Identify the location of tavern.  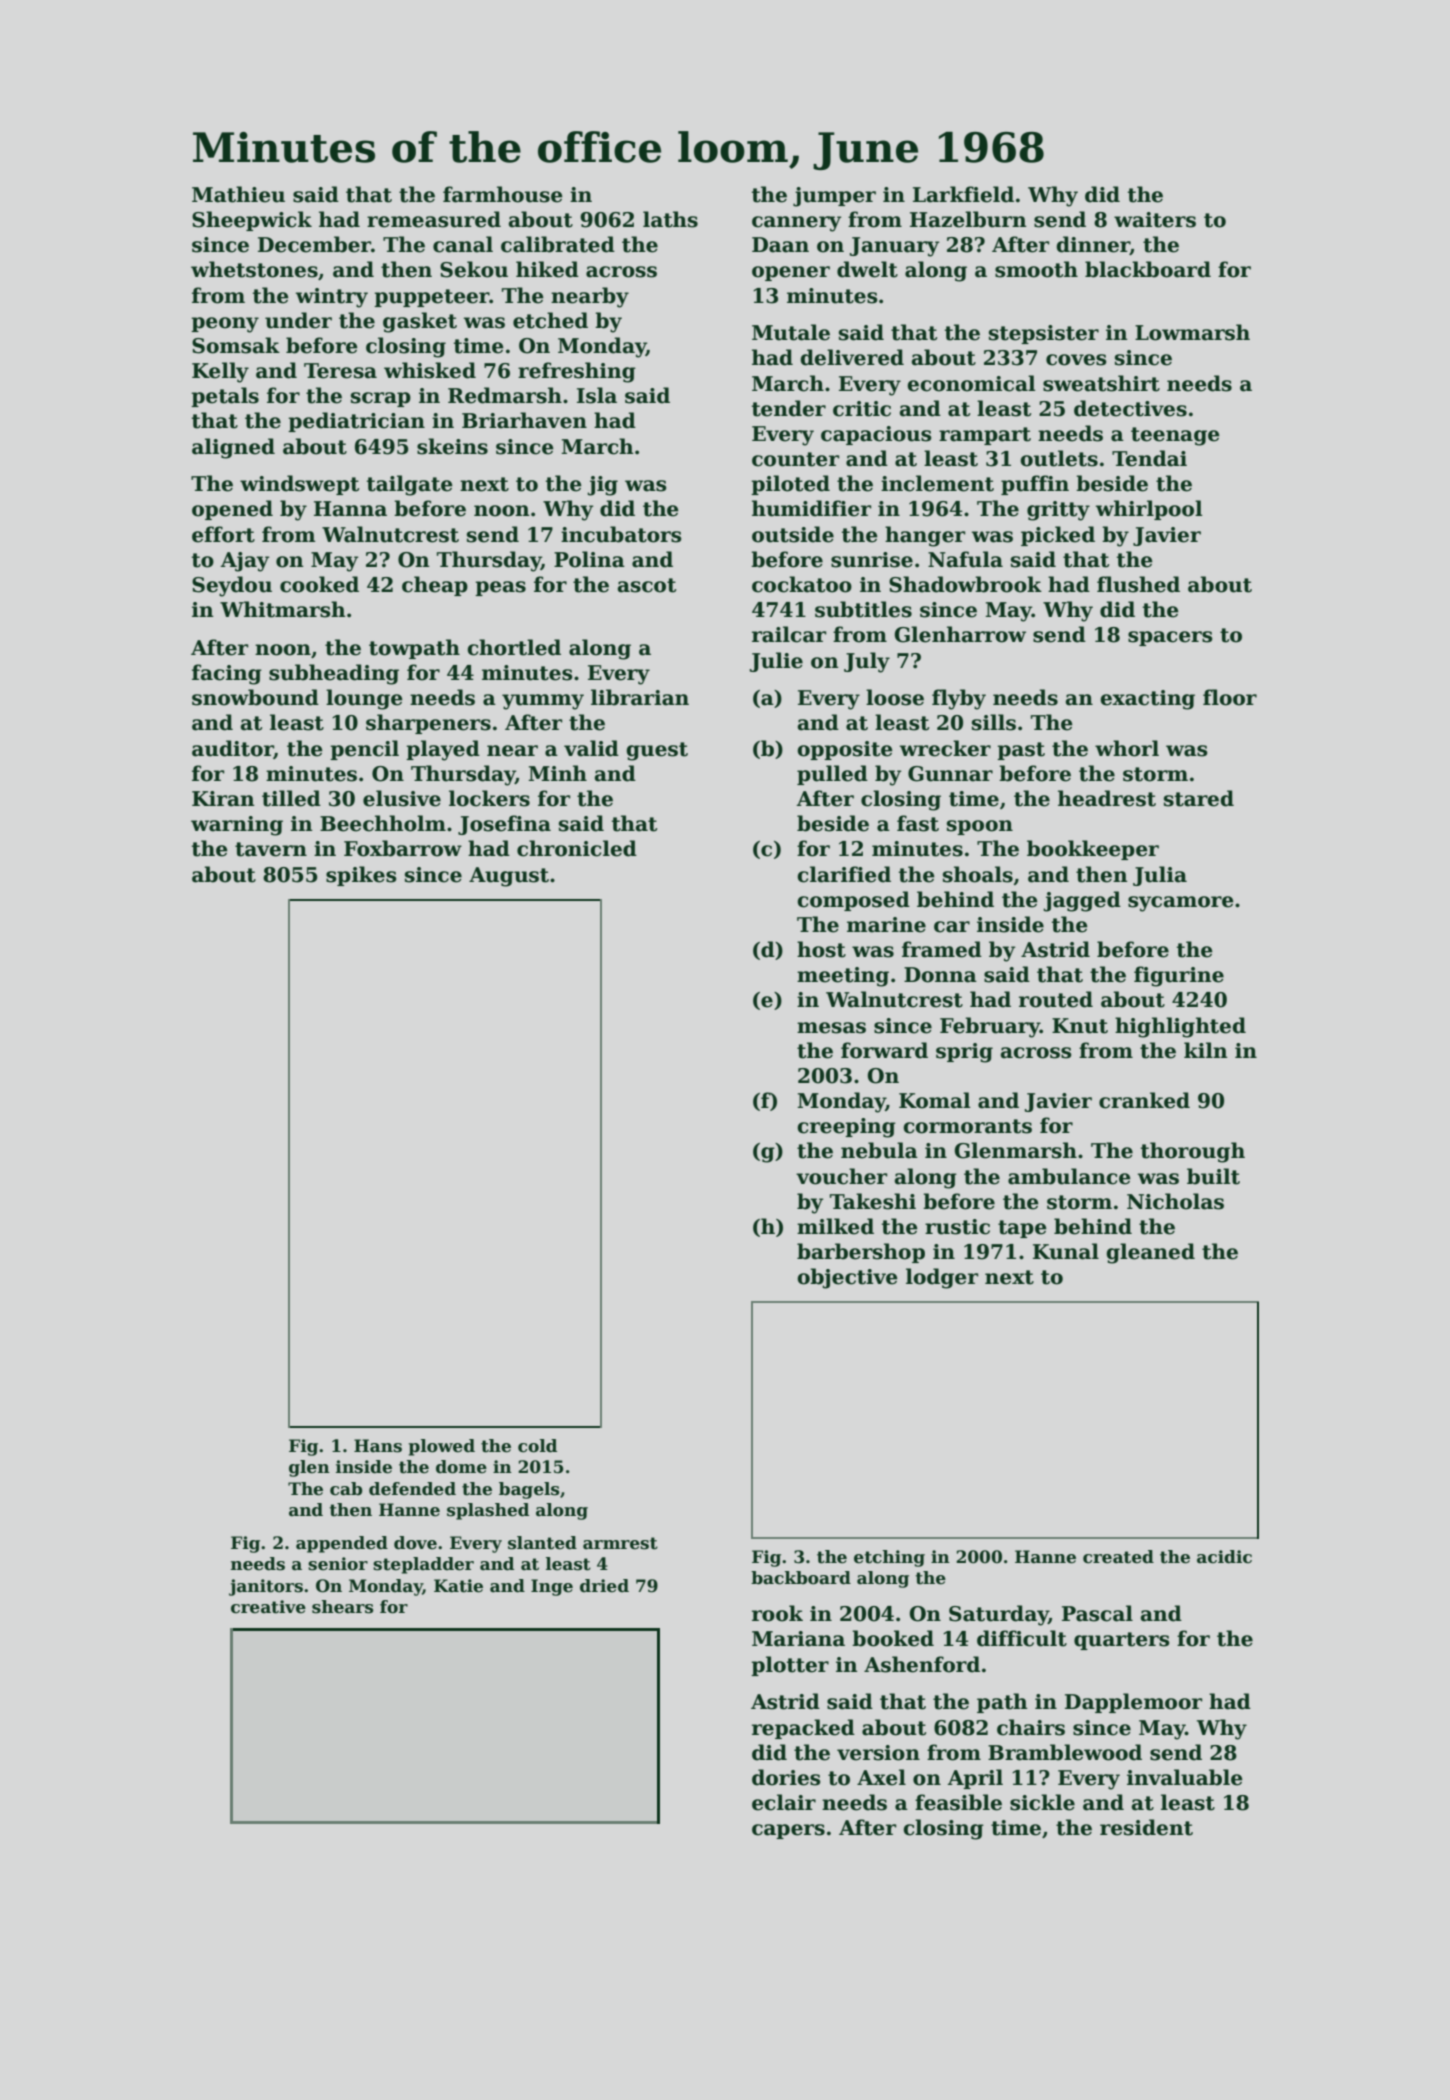
(271, 849).
